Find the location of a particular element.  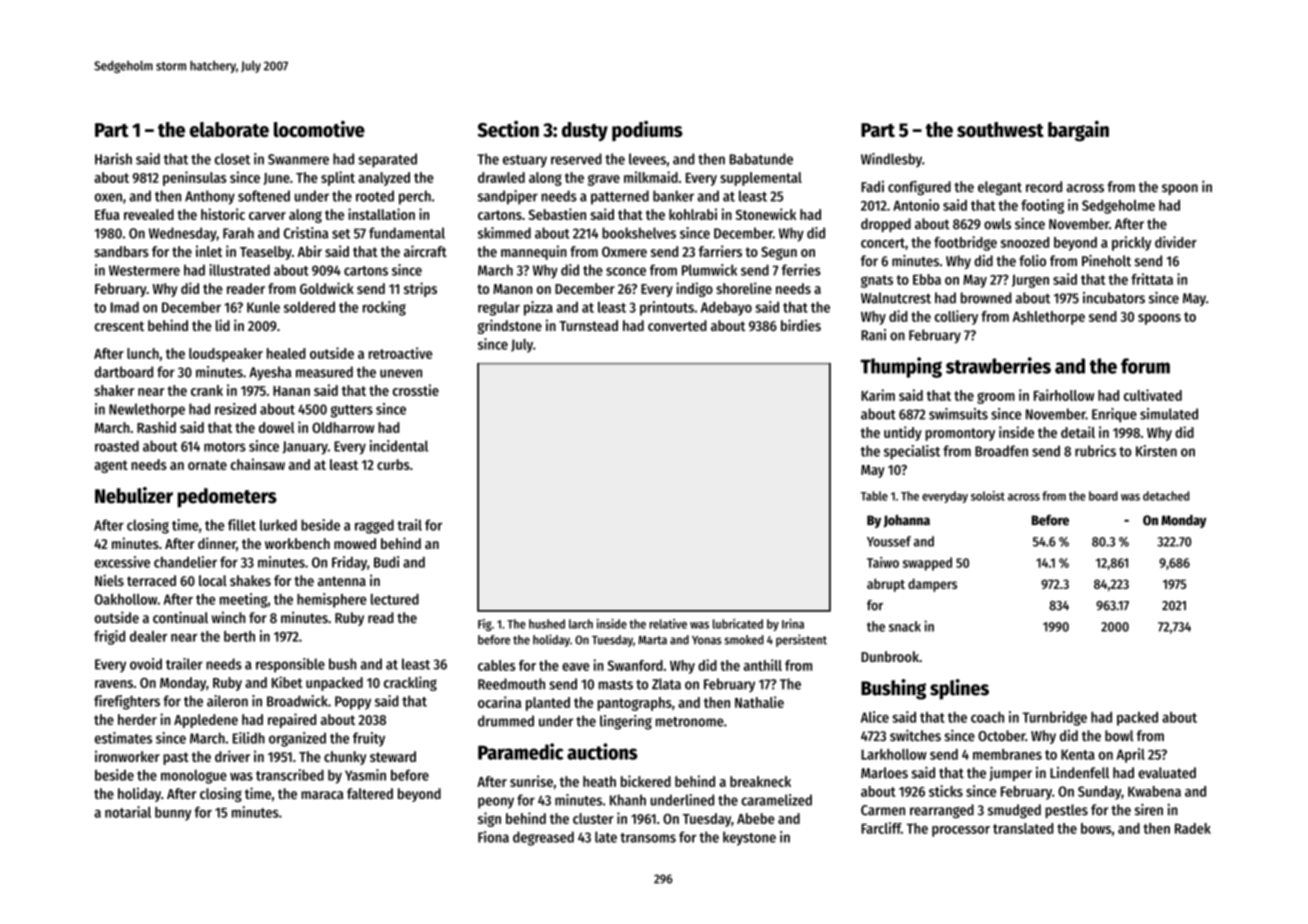

frittata is located at coordinates (1152, 279).
